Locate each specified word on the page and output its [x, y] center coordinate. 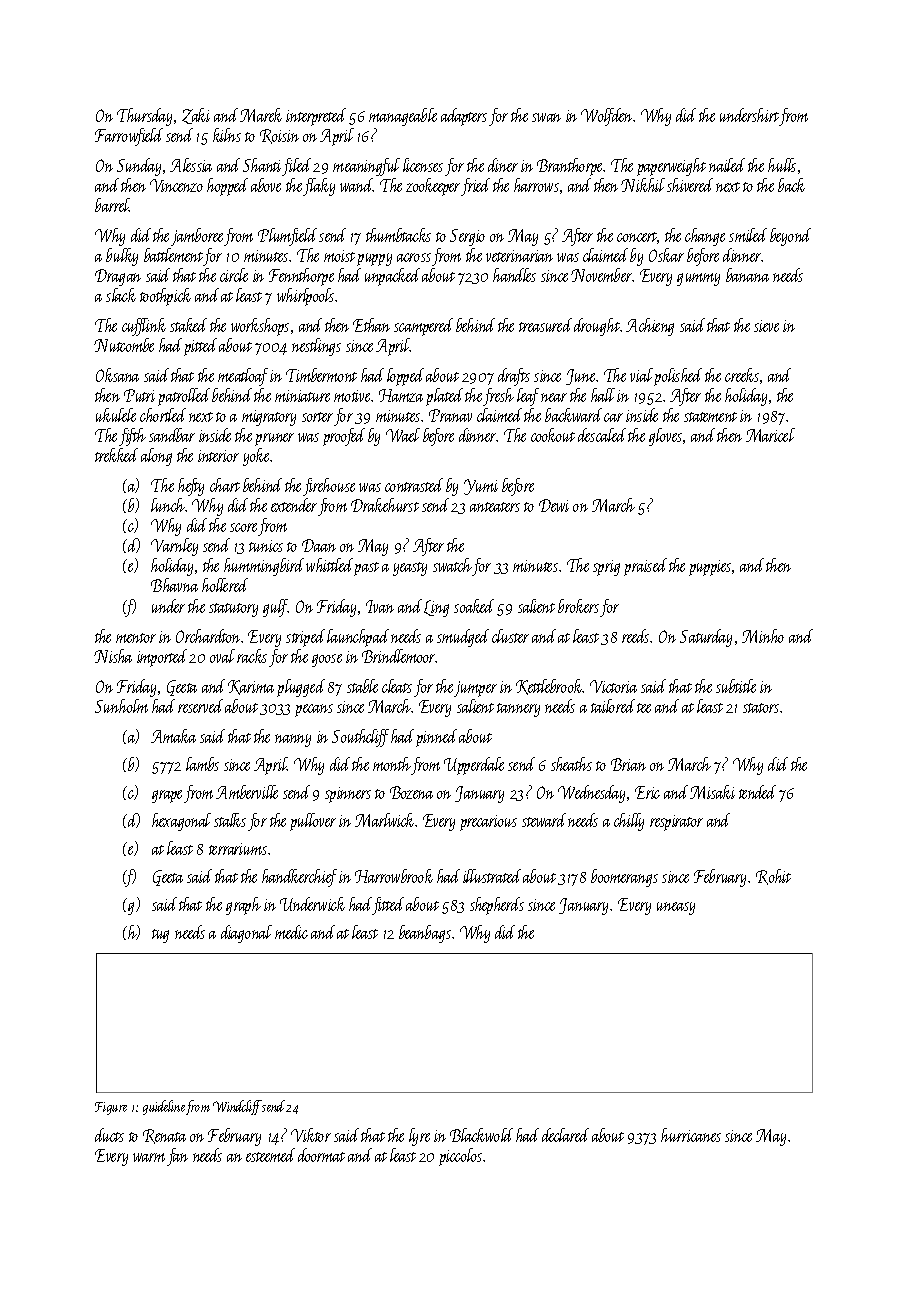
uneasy [676, 908]
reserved [200, 706]
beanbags [425, 934]
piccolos [460, 1157]
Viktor [311, 1135]
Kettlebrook [549, 687]
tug [160, 936]
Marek [261, 115]
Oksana [117, 375]
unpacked [392, 277]
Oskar [666, 255]
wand [357, 185]
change [705, 237]
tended [757, 792]
